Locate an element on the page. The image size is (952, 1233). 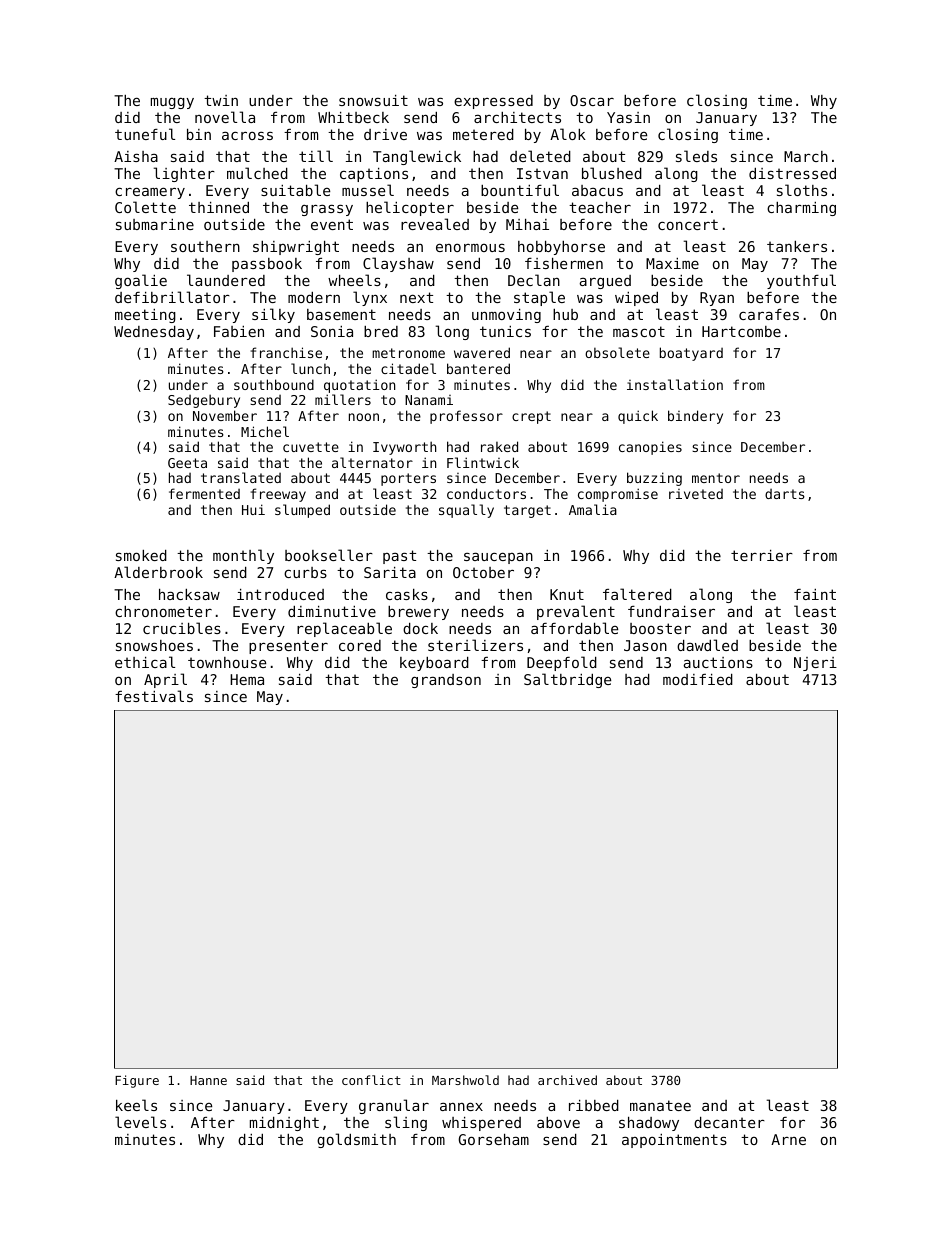
Hema is located at coordinates (247, 679).
